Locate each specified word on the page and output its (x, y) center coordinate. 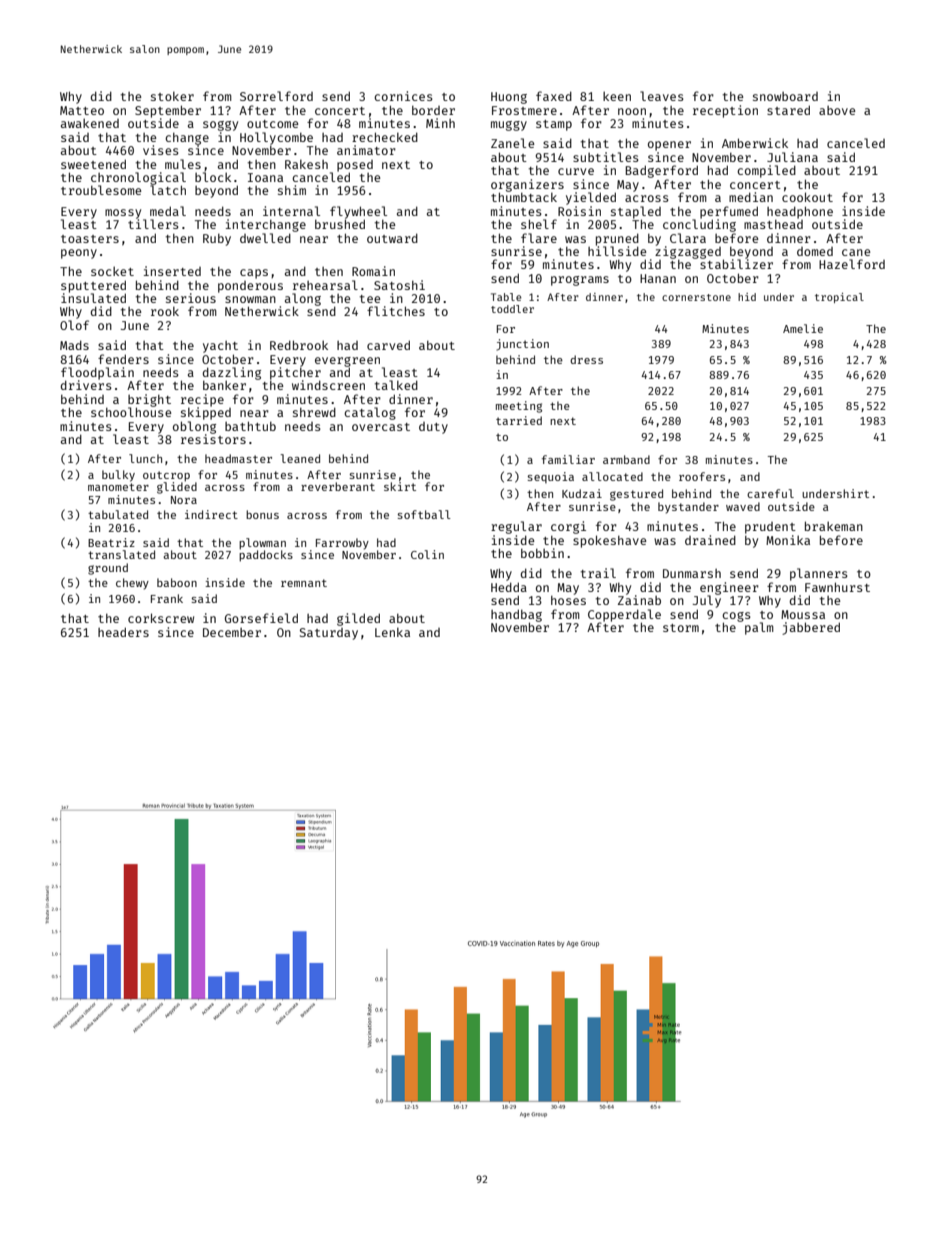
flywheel (358, 212)
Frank (167, 598)
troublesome (101, 190)
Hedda (509, 587)
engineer (729, 588)
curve (576, 171)
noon (632, 111)
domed (815, 251)
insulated (93, 298)
